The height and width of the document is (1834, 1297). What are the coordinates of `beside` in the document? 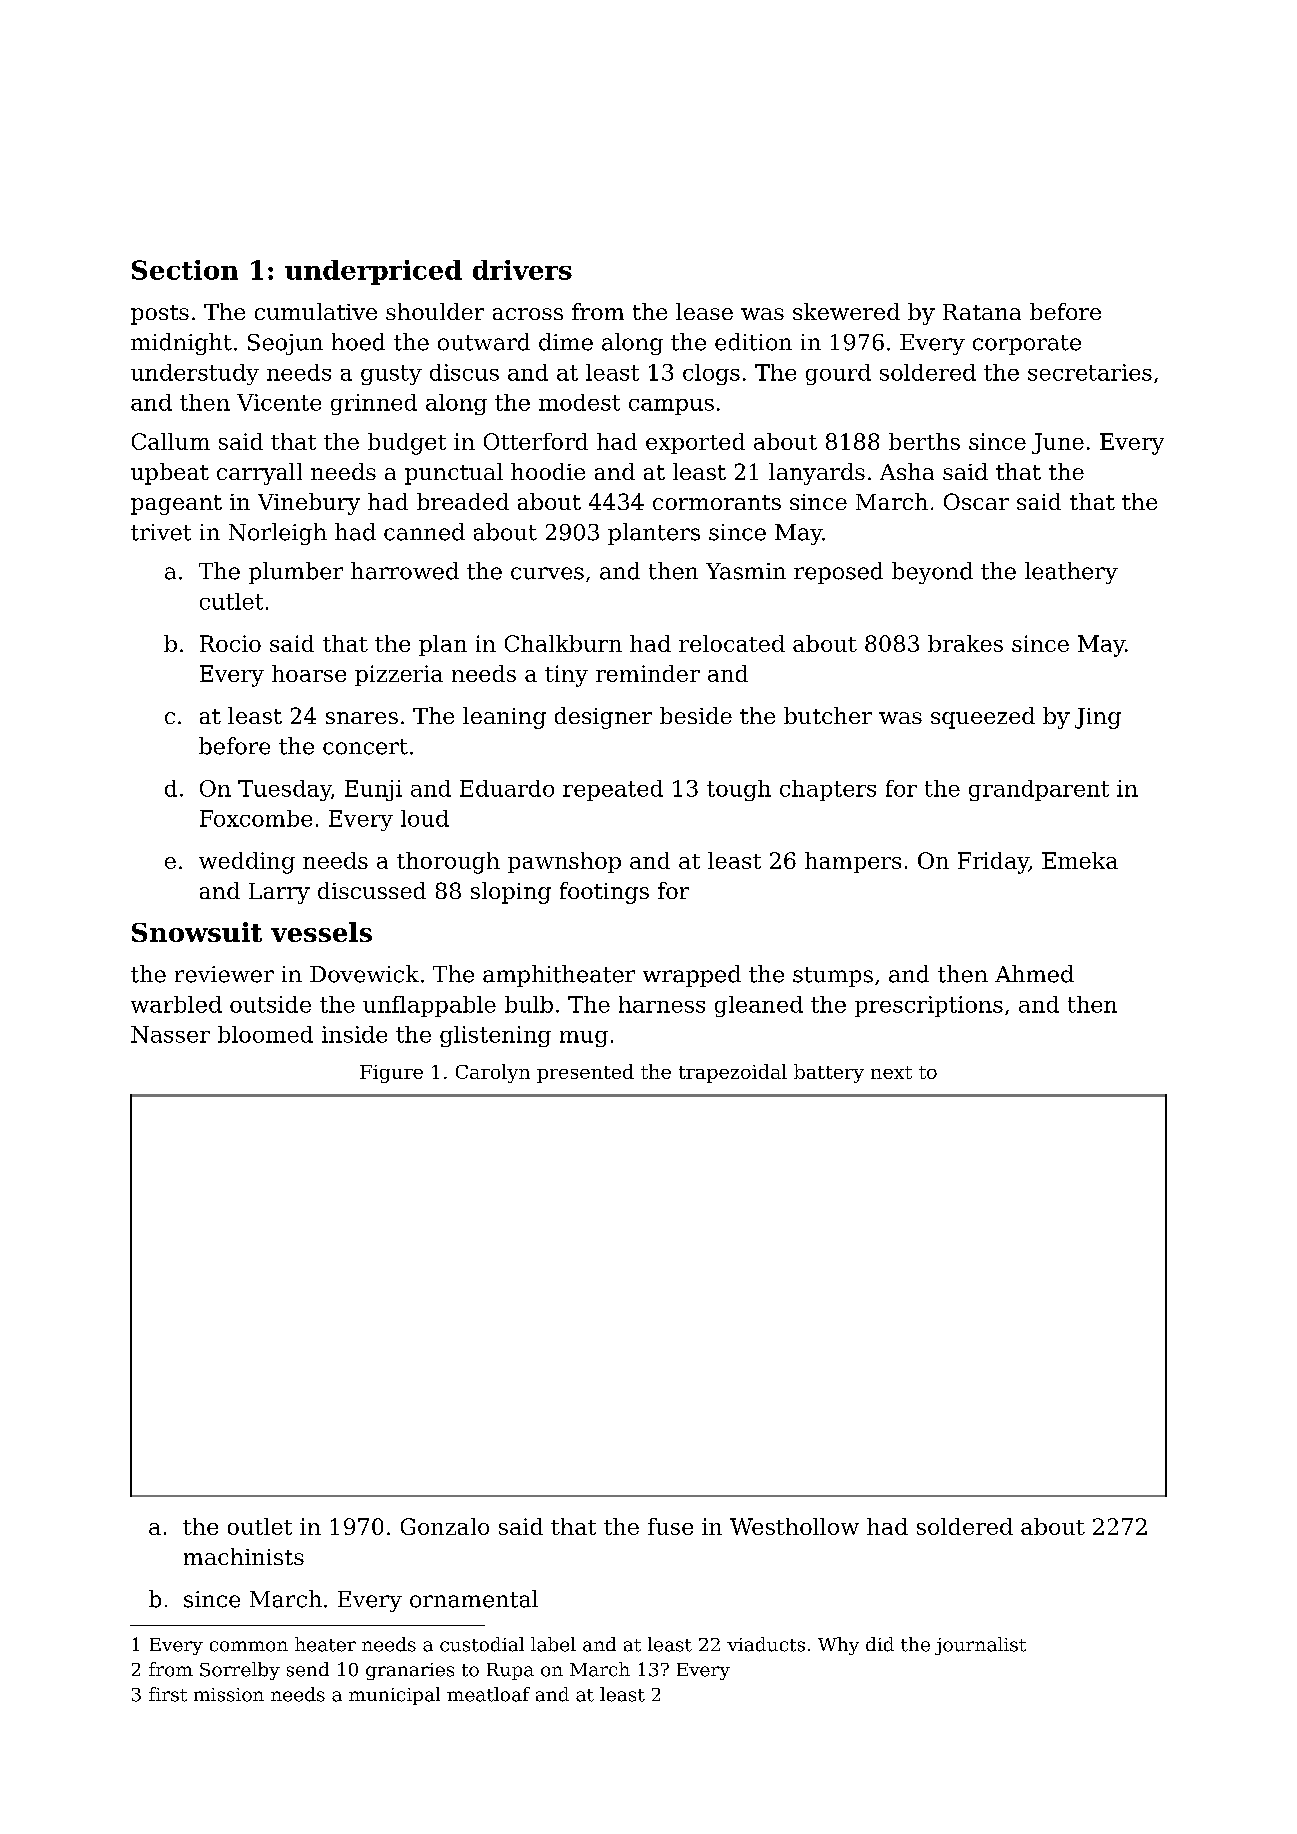 It's located at (696, 715).
